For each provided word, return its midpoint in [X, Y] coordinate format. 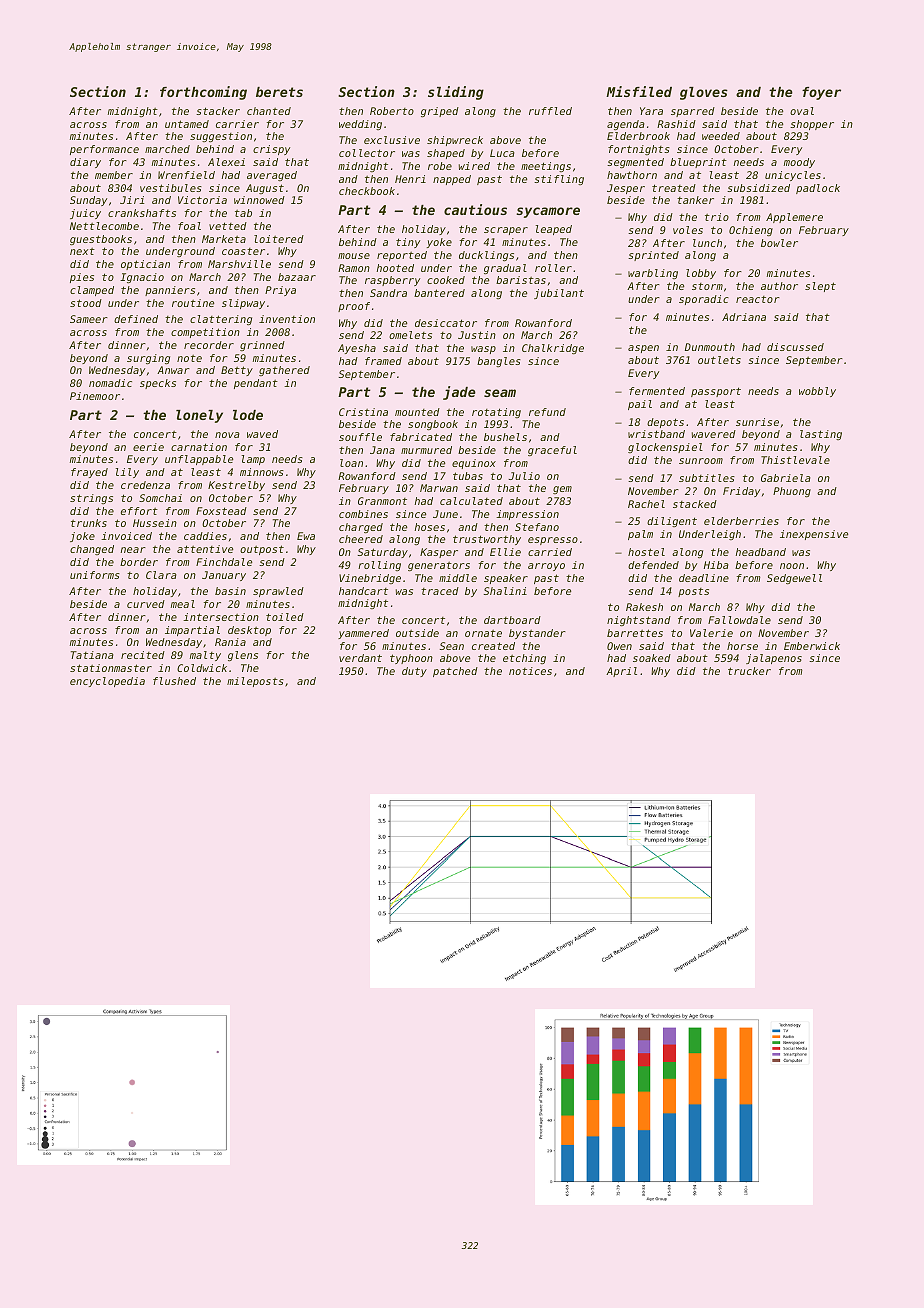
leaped [554, 230]
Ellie [505, 552]
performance [104, 150]
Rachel [646, 504]
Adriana [744, 317]
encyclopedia [107, 682]
